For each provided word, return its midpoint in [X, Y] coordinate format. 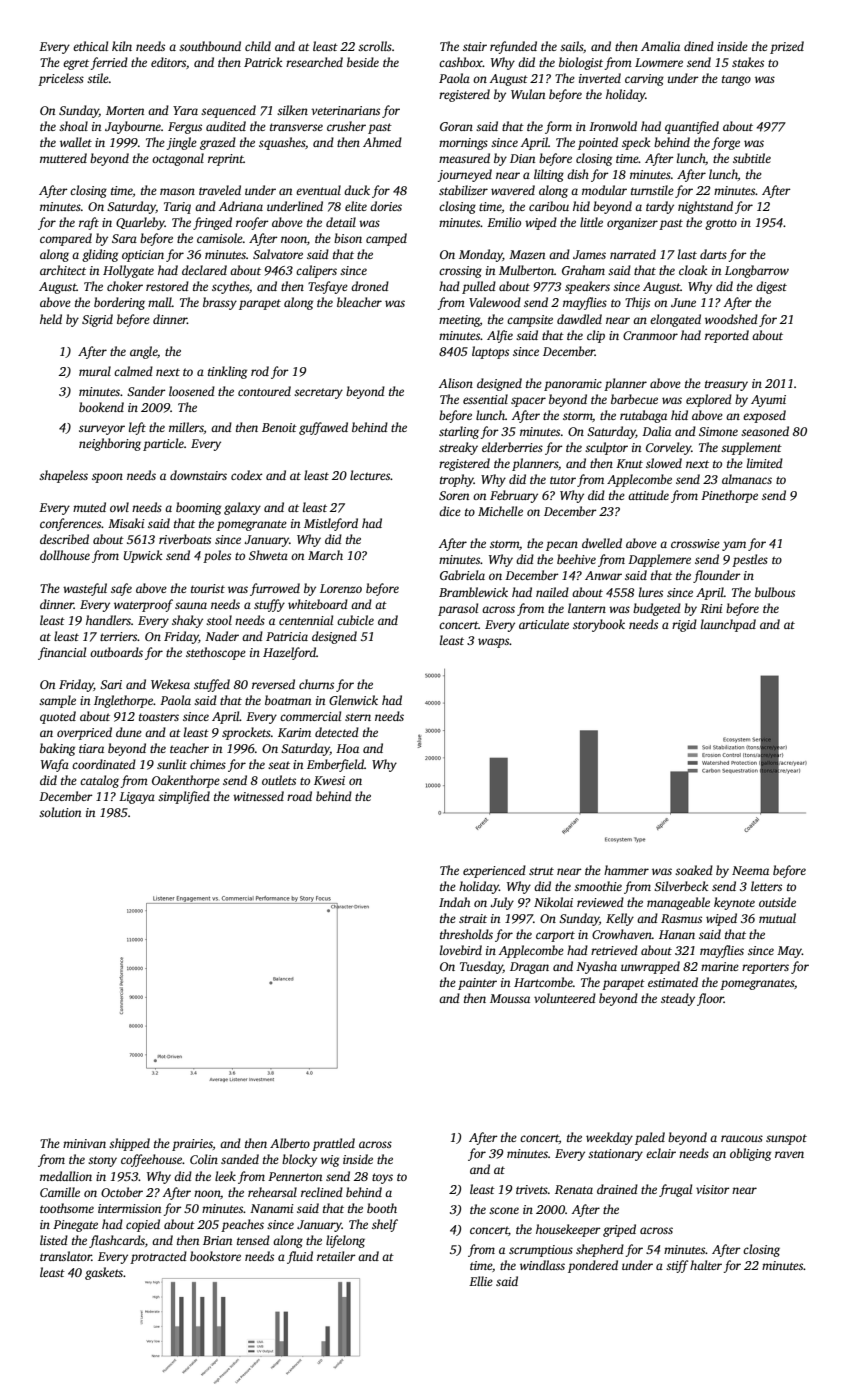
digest [771, 287]
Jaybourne [133, 127]
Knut [629, 463]
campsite [530, 321]
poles [217, 556]
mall [160, 302]
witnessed [258, 796]
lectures [370, 475]
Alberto [290, 1143]
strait [473, 918]
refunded [513, 47]
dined [699, 46]
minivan [84, 1143]
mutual [777, 918]
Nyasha [596, 967]
